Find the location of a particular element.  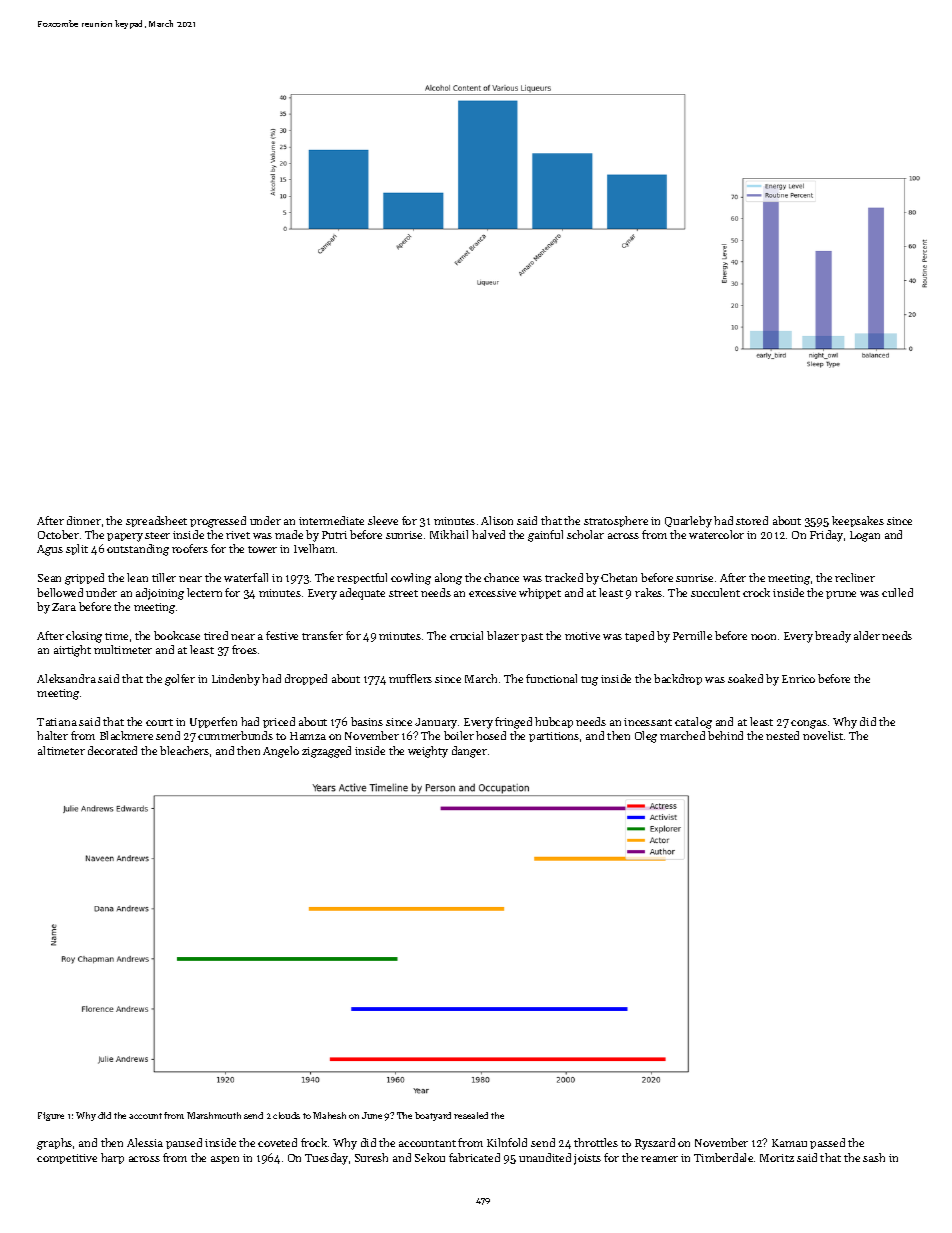

culled is located at coordinates (897, 592).
